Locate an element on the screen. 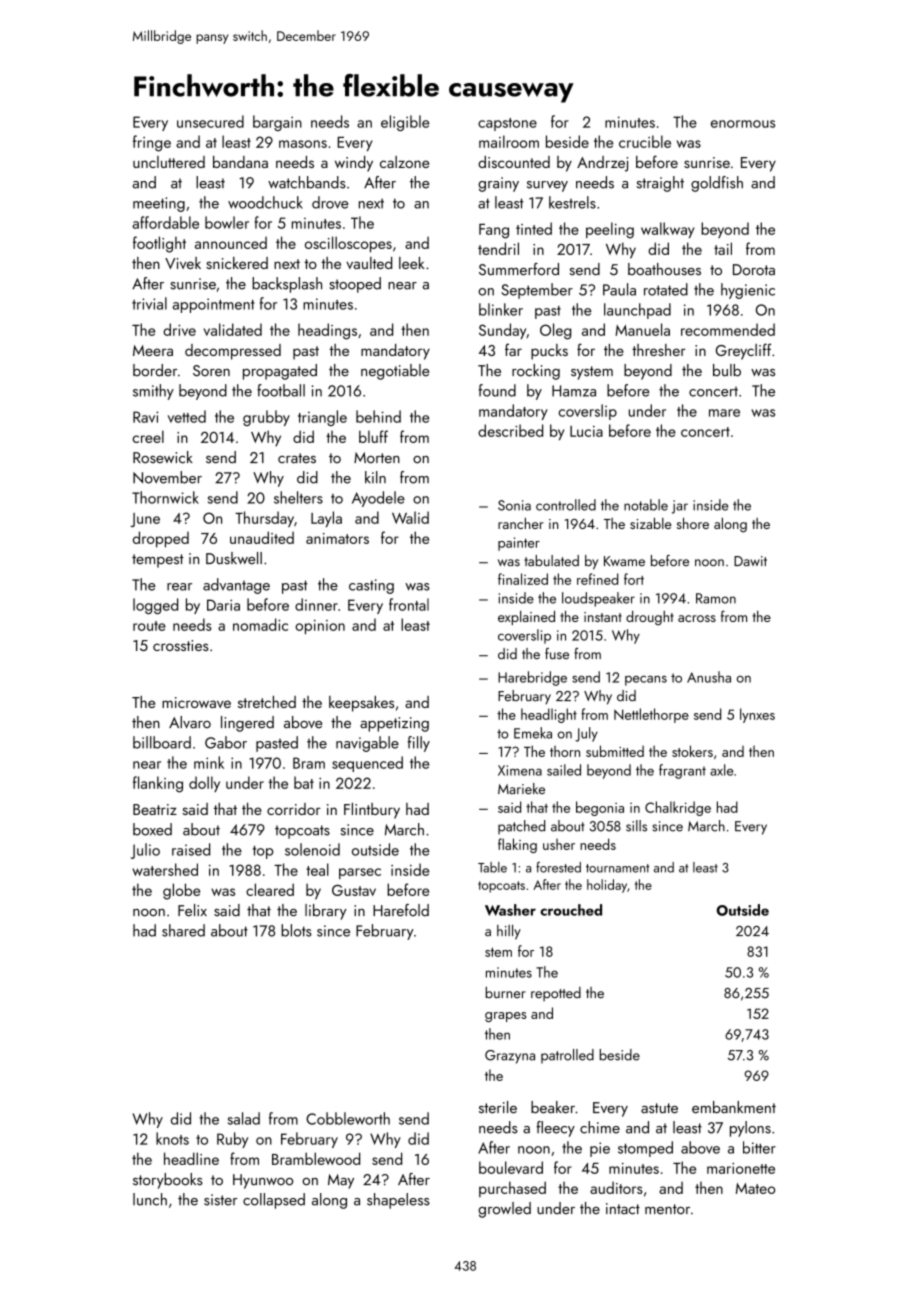 The image size is (908, 1316). embankment is located at coordinates (734, 1107).
